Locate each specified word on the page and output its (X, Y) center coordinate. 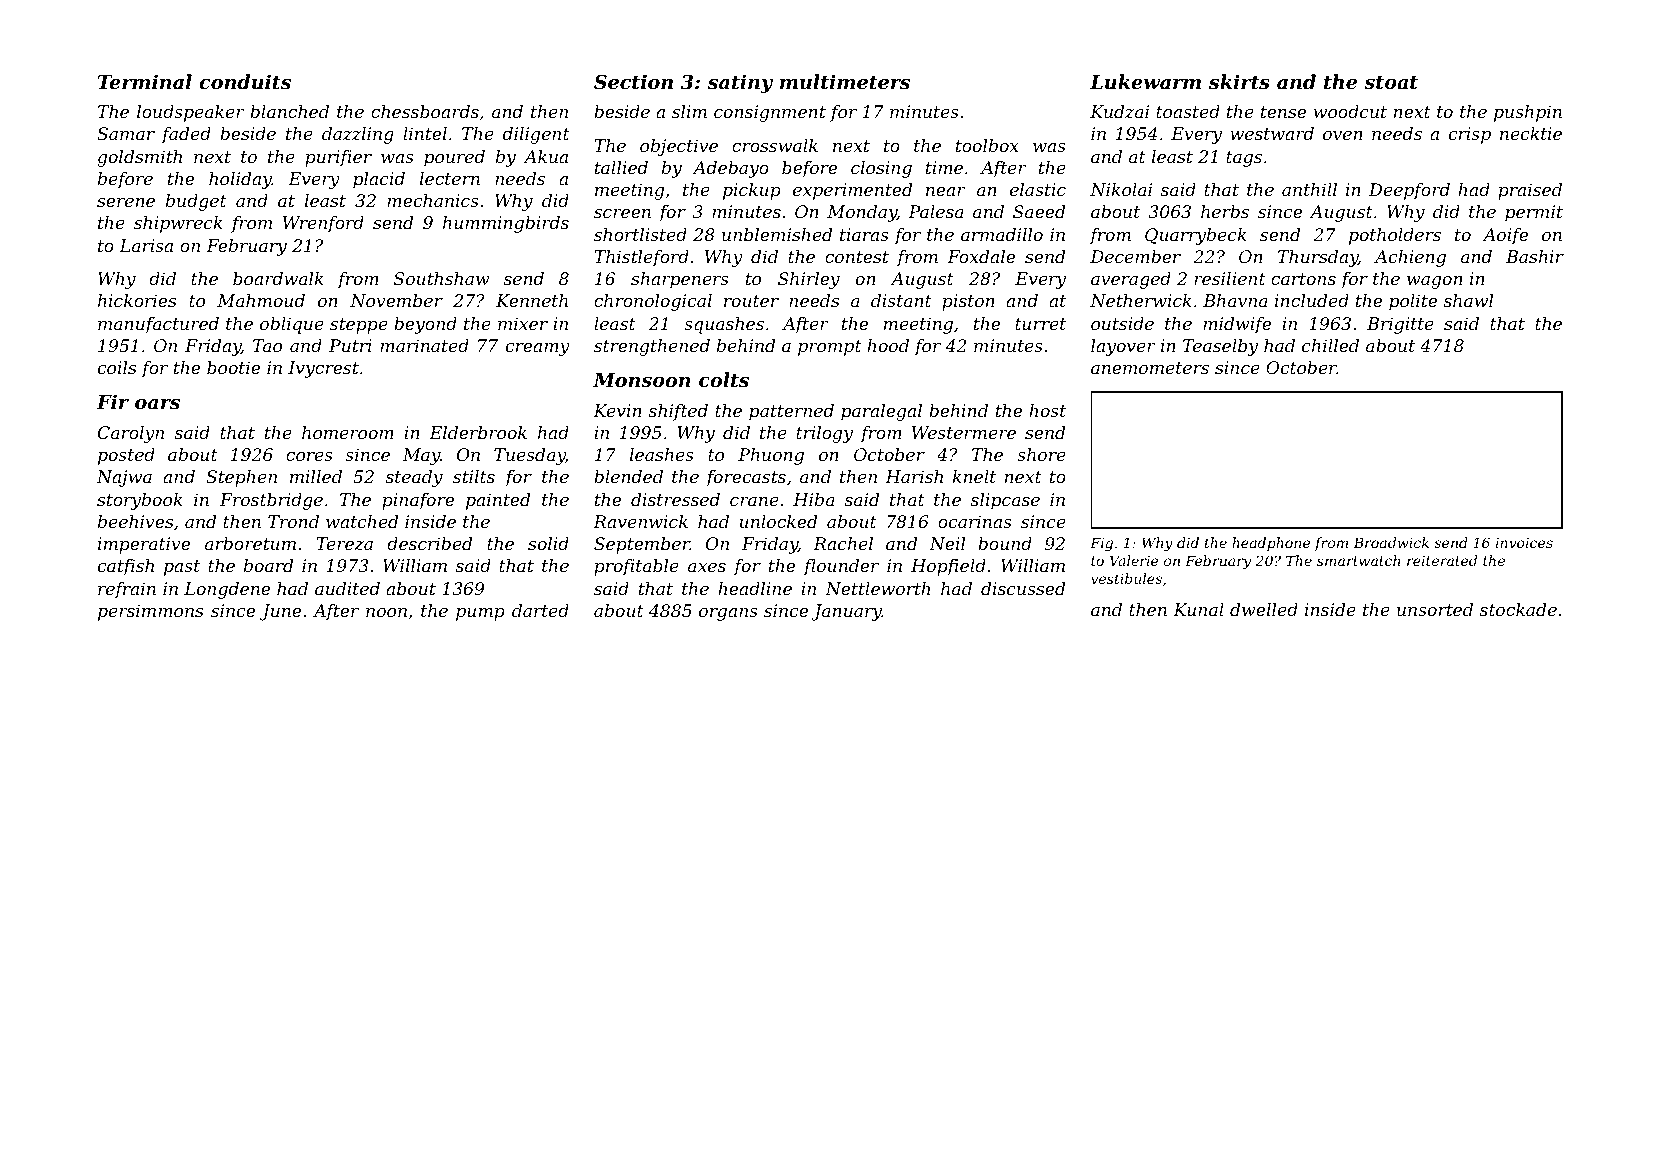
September (642, 545)
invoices (1524, 543)
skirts (1239, 82)
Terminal (145, 81)
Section (633, 82)
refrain (127, 590)
